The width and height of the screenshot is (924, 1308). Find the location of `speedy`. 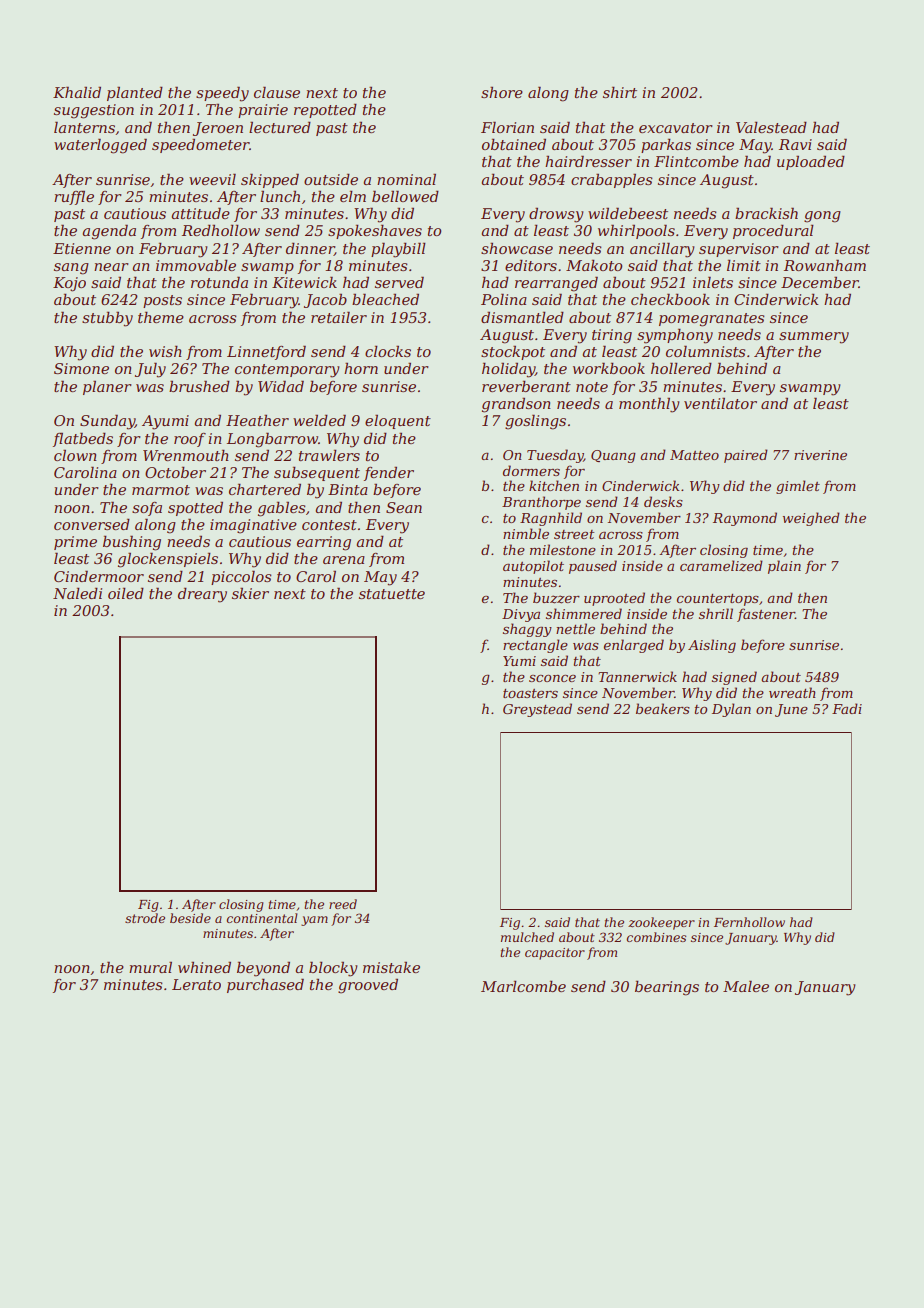

speedy is located at coordinates (222, 94).
